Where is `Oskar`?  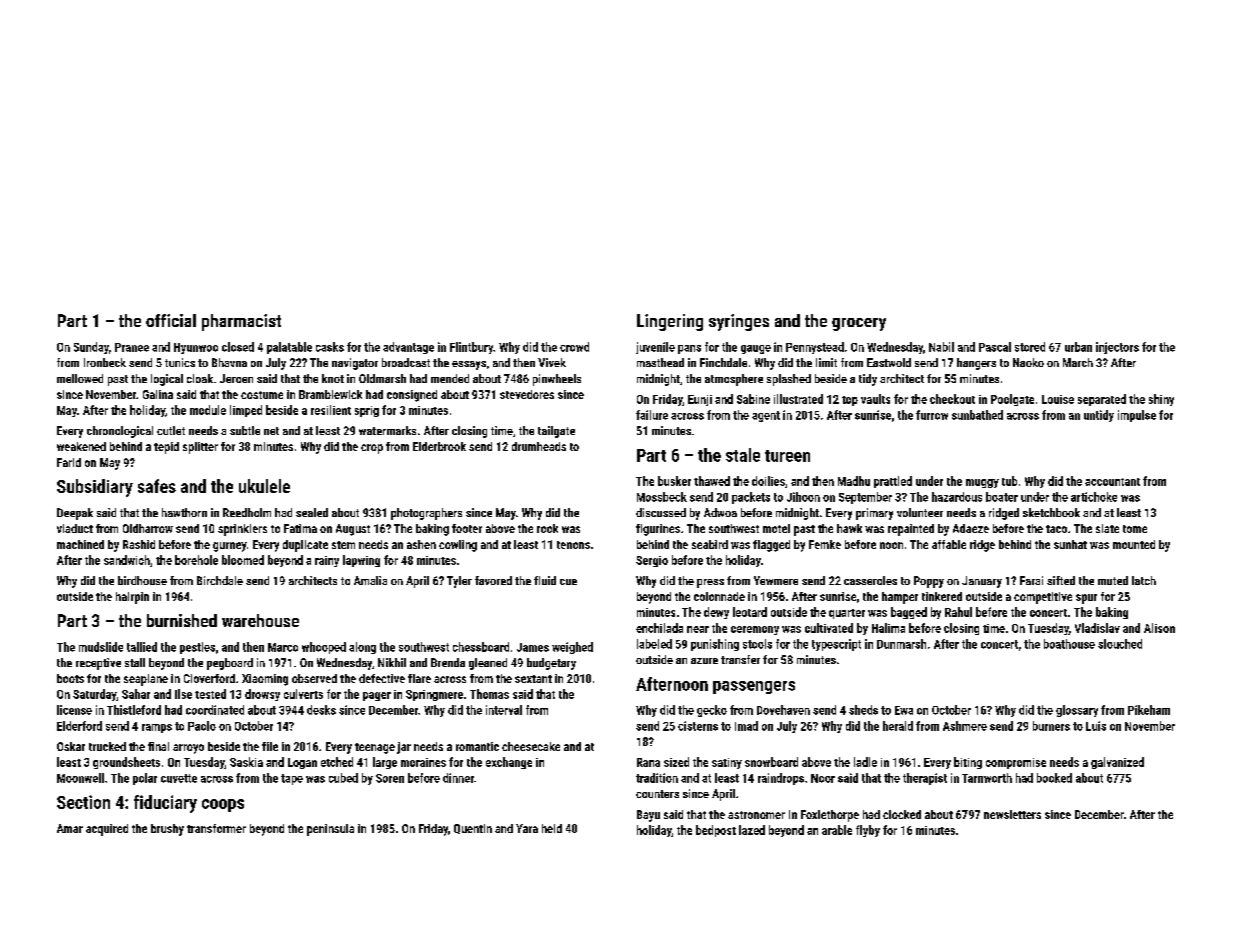 Oskar is located at coordinates (71, 746).
